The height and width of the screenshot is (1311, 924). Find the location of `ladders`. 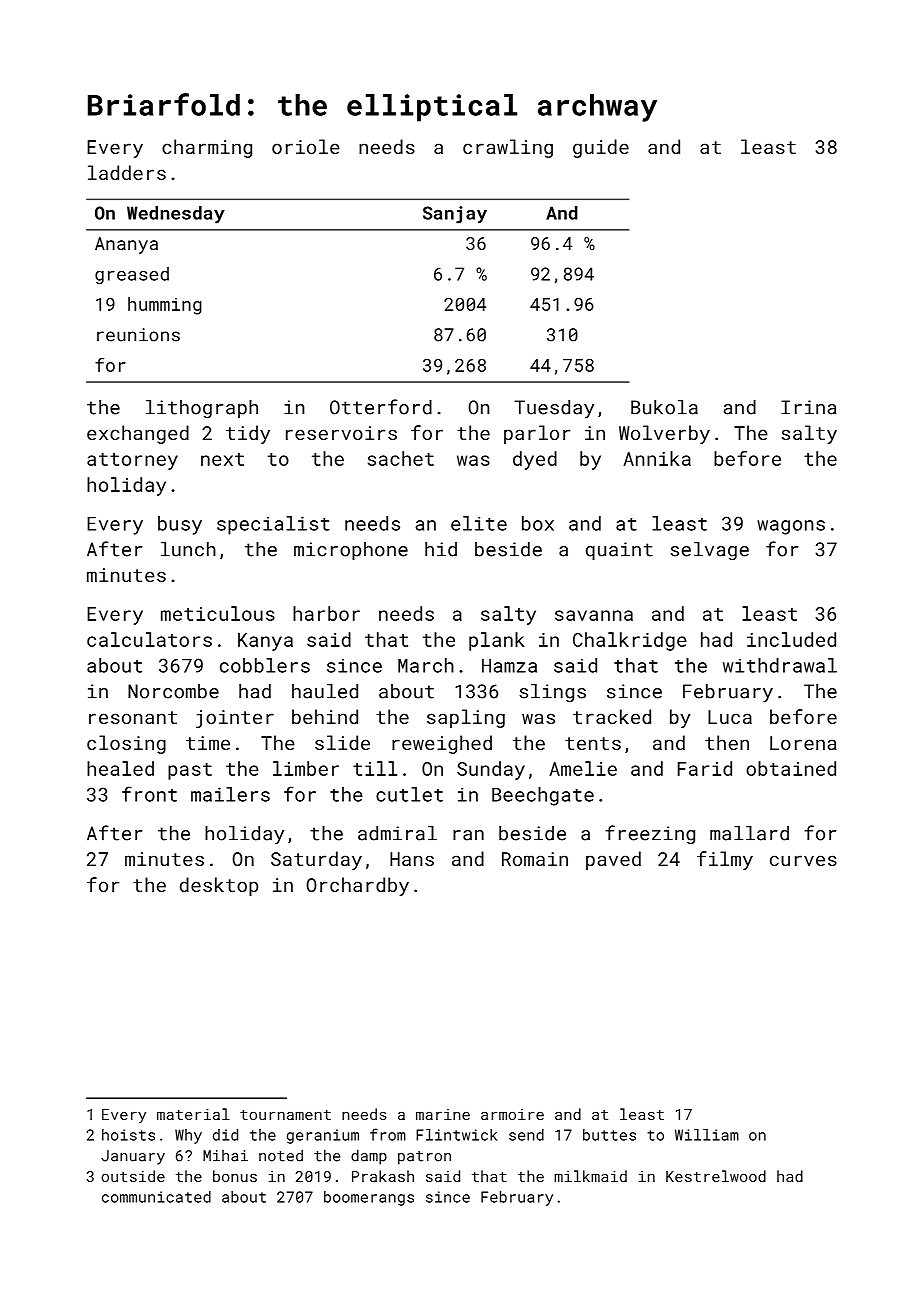

ladders is located at coordinates (127, 172).
